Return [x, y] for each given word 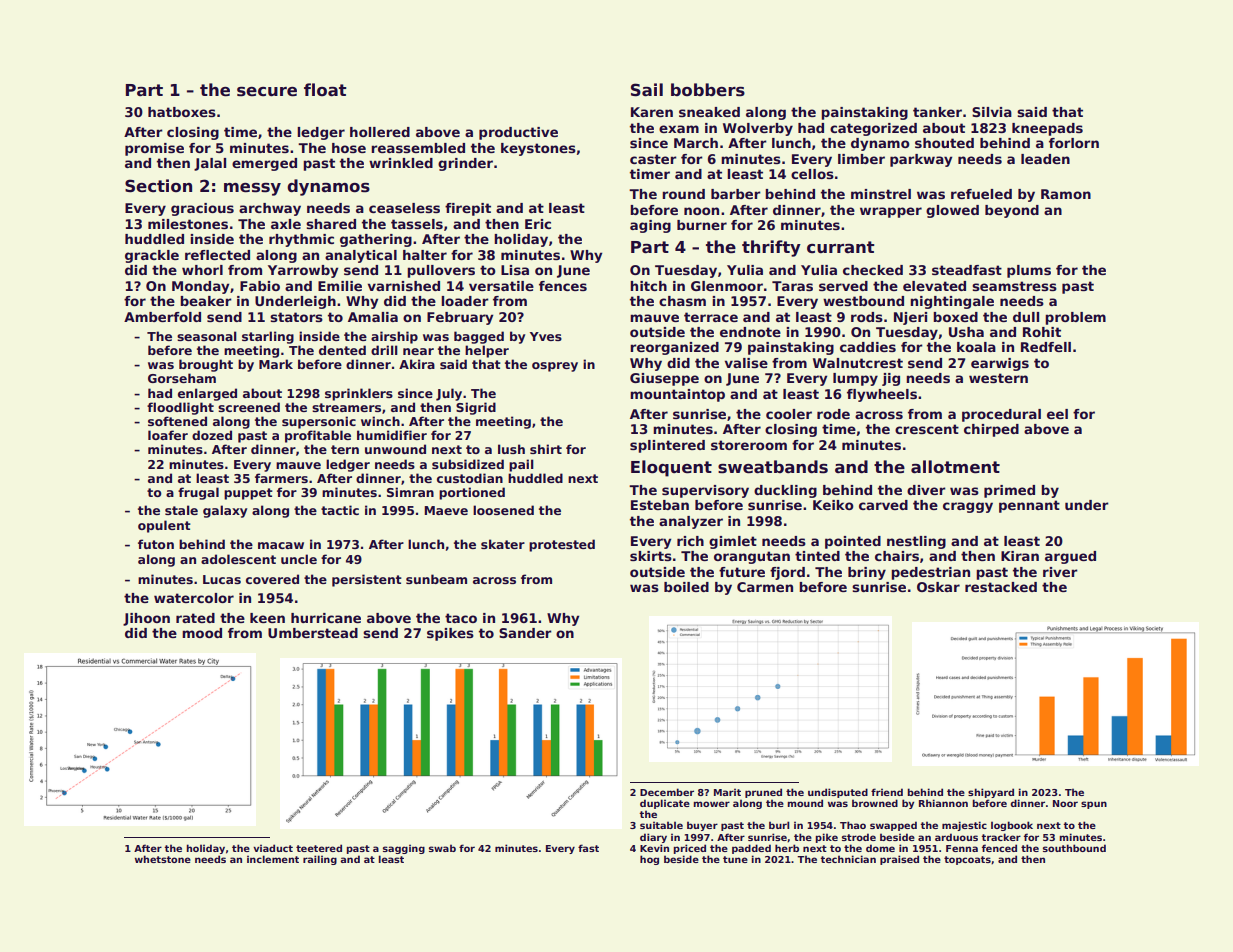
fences [563, 286]
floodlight [180, 408]
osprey [555, 367]
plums [1029, 271]
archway [270, 209]
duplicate [665, 804]
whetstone [163, 859]
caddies [868, 347]
